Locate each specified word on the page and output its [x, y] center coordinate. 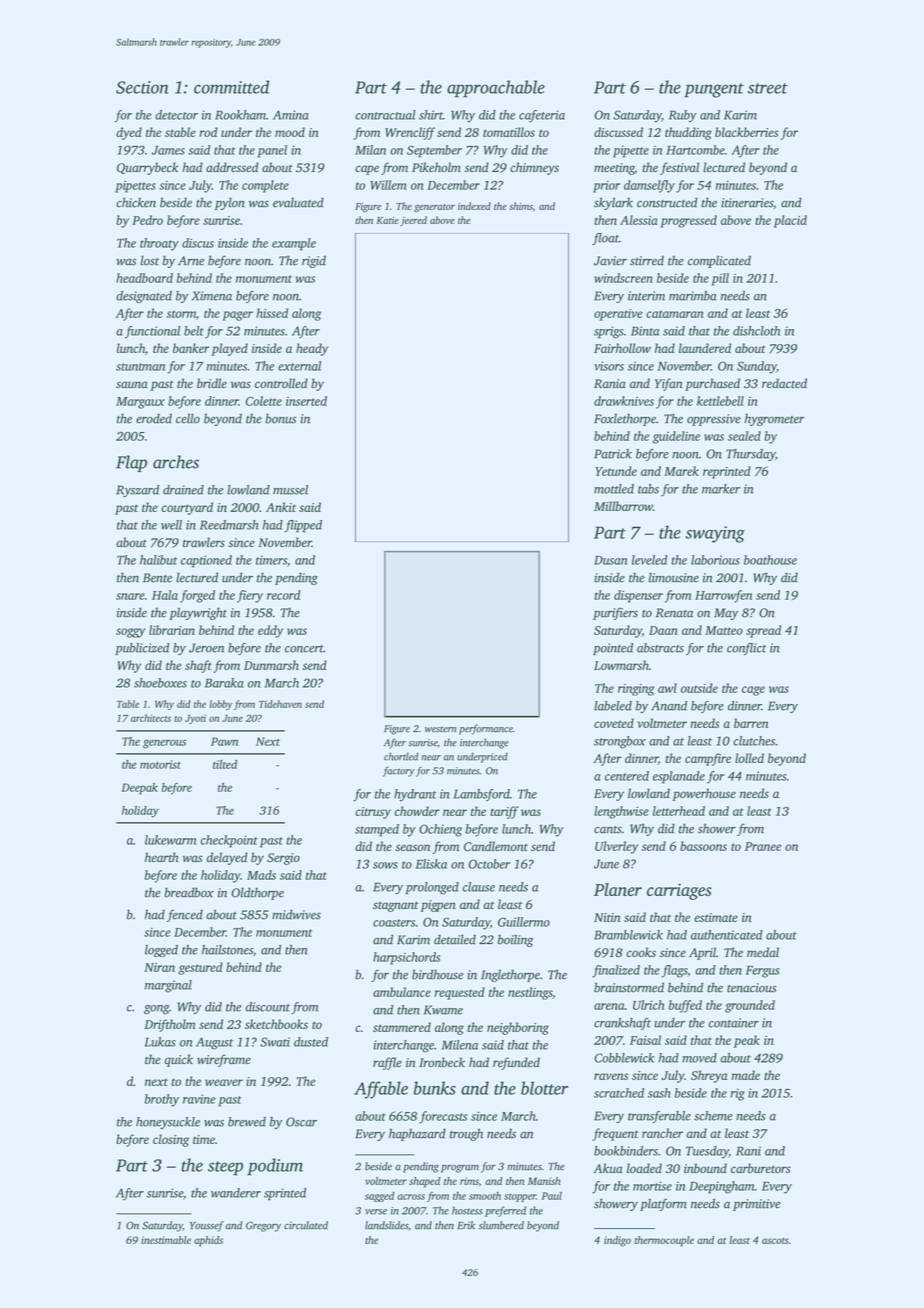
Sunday [756, 367]
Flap [131, 463]
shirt [431, 115]
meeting [614, 169]
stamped [377, 830]
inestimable [166, 1240]
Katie [387, 220]
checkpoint [229, 841]
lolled [749, 758]
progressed [688, 221]
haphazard [417, 1134]
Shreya [709, 1076]
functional [152, 332]
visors [609, 366]
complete [265, 186]
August [214, 1043]
